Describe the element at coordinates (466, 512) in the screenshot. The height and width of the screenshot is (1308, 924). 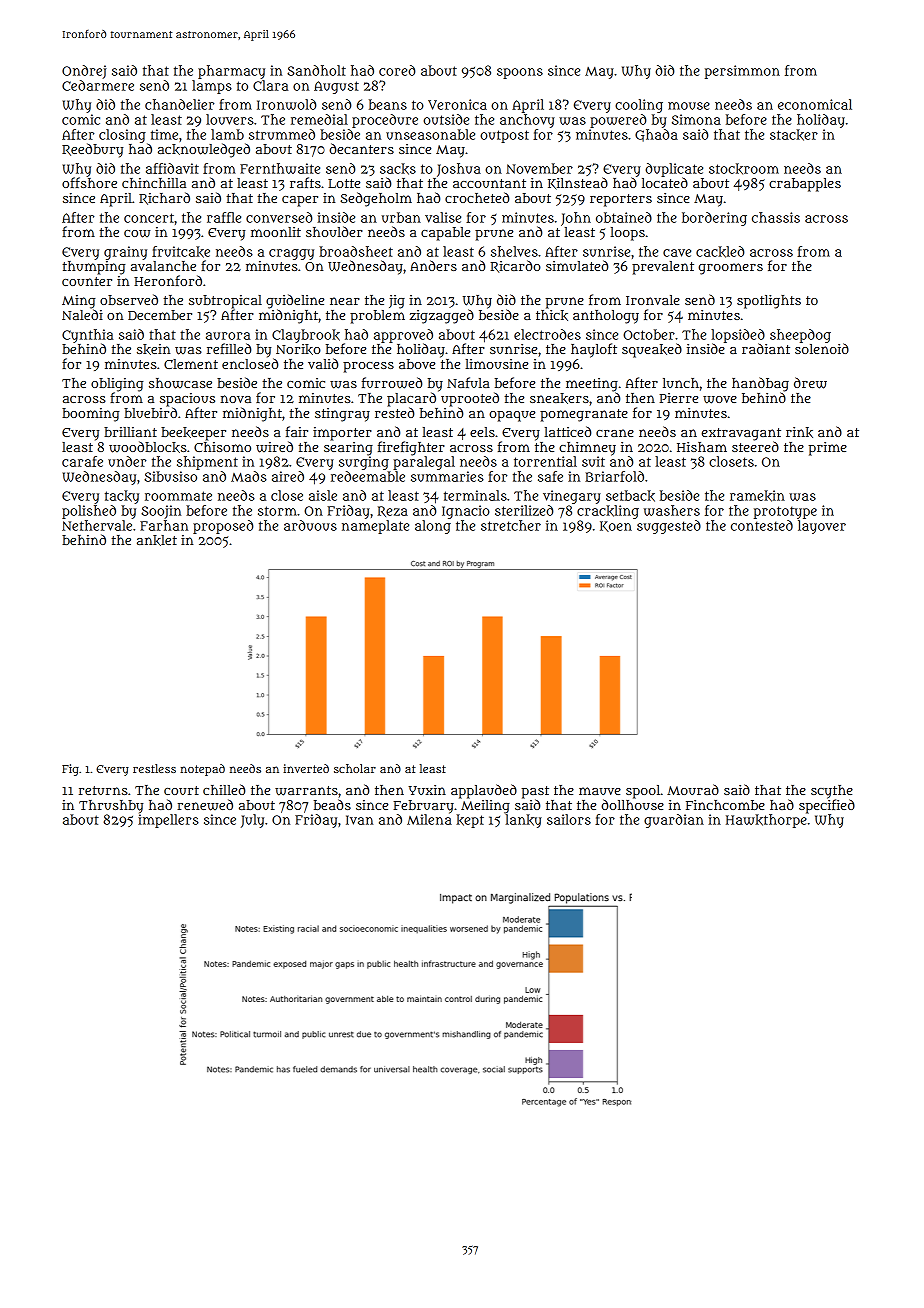
I see `Ignacio` at that location.
